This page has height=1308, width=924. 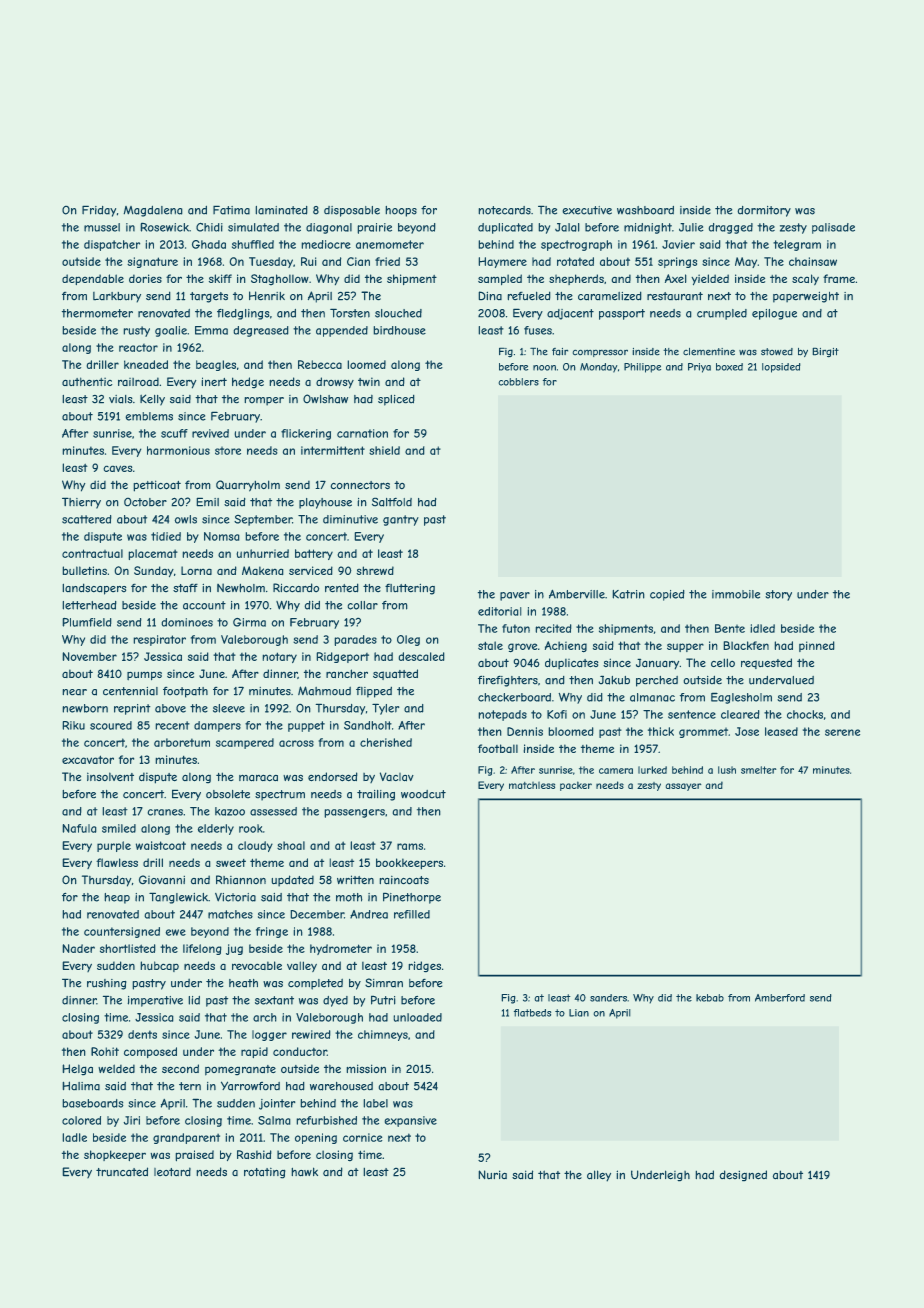 I want to click on truncated, so click(x=122, y=1172).
